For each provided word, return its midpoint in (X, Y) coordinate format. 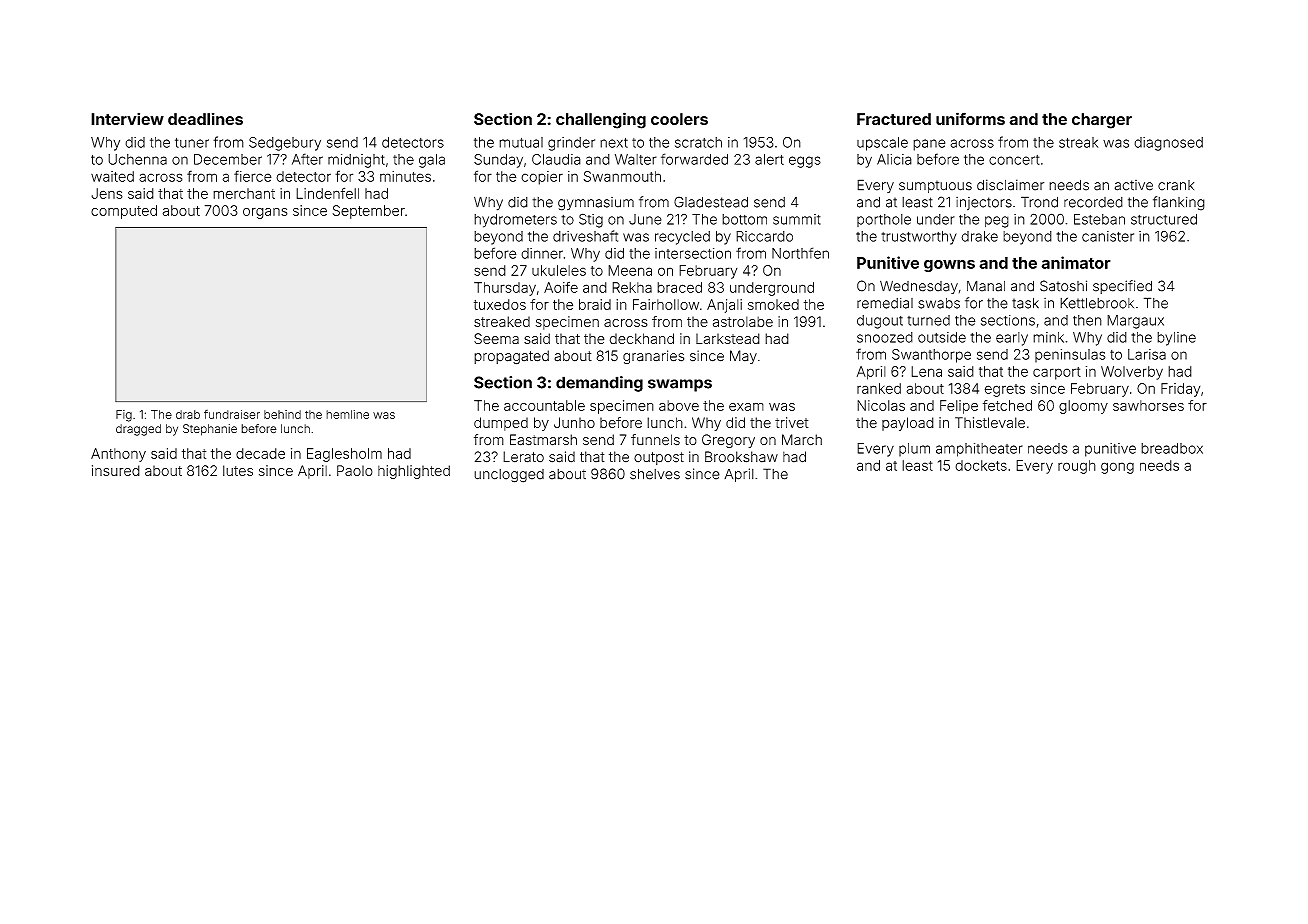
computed (124, 212)
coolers (679, 119)
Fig (124, 416)
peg (997, 222)
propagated (511, 357)
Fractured (894, 119)
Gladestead (711, 202)
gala (432, 161)
